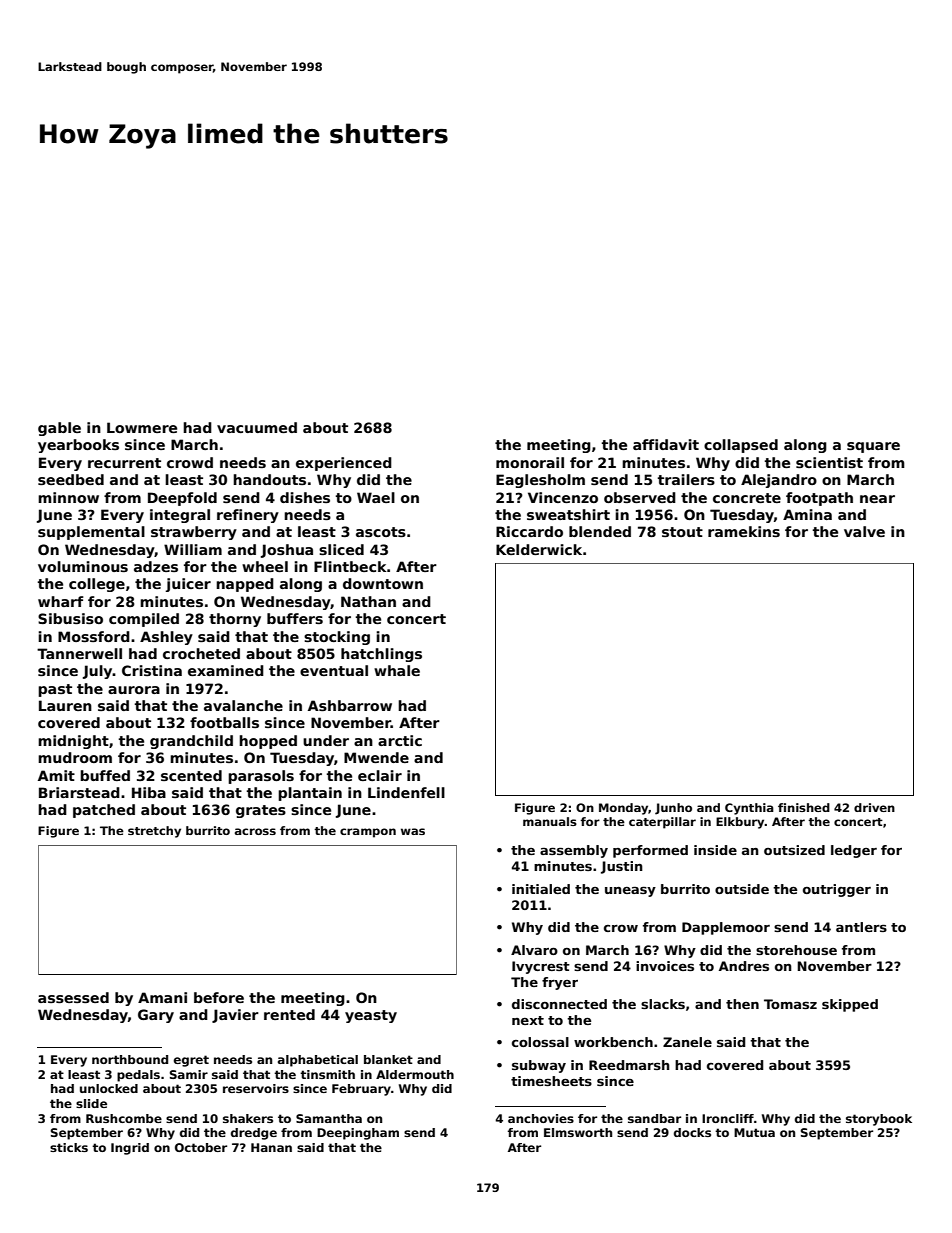  I want to click on whale, so click(397, 670).
